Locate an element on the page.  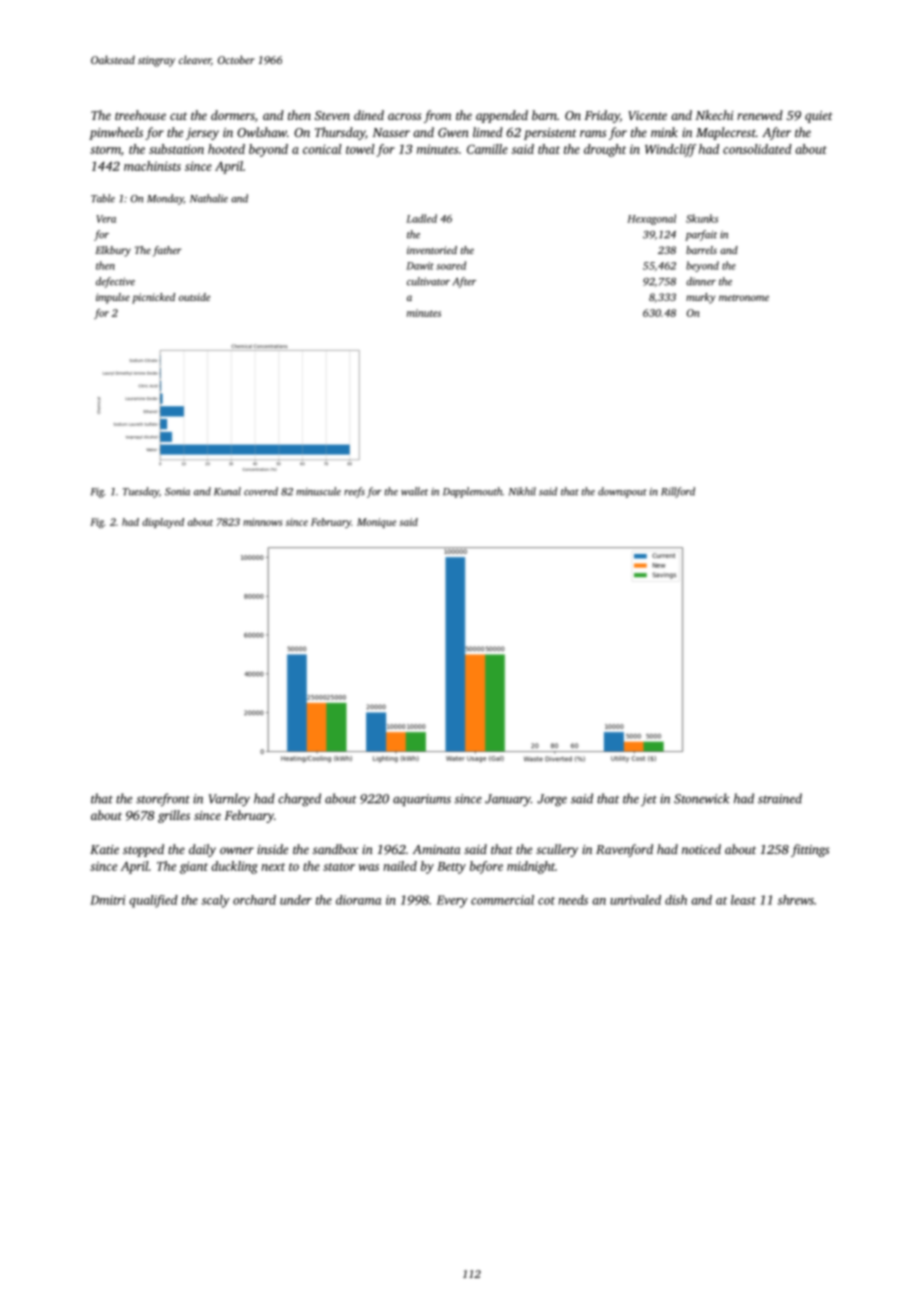
storefront is located at coordinates (163, 799).
